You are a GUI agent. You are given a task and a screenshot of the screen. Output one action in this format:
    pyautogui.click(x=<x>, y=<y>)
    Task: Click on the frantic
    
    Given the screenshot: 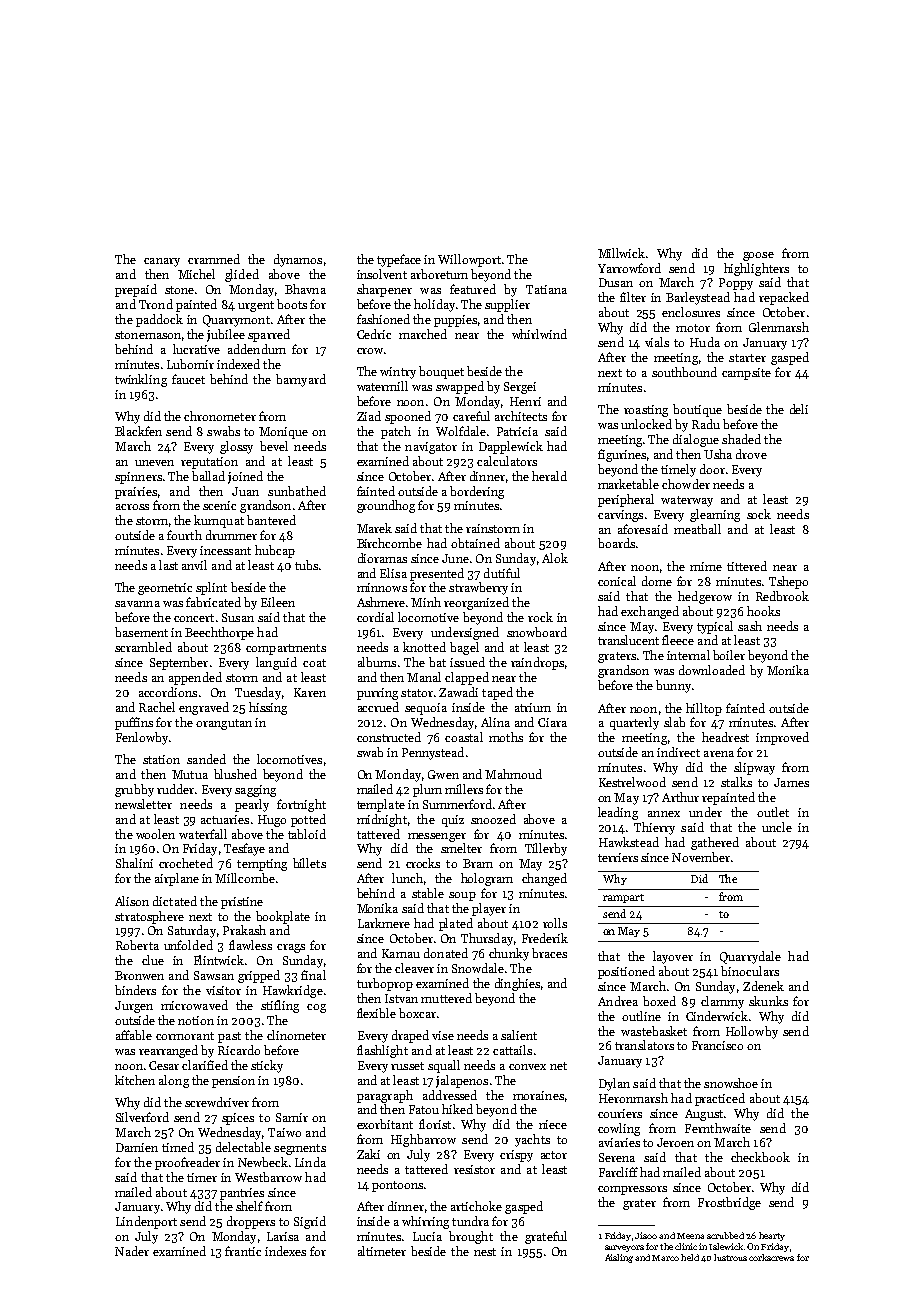 What is the action you would take?
    pyautogui.click(x=243, y=1251)
